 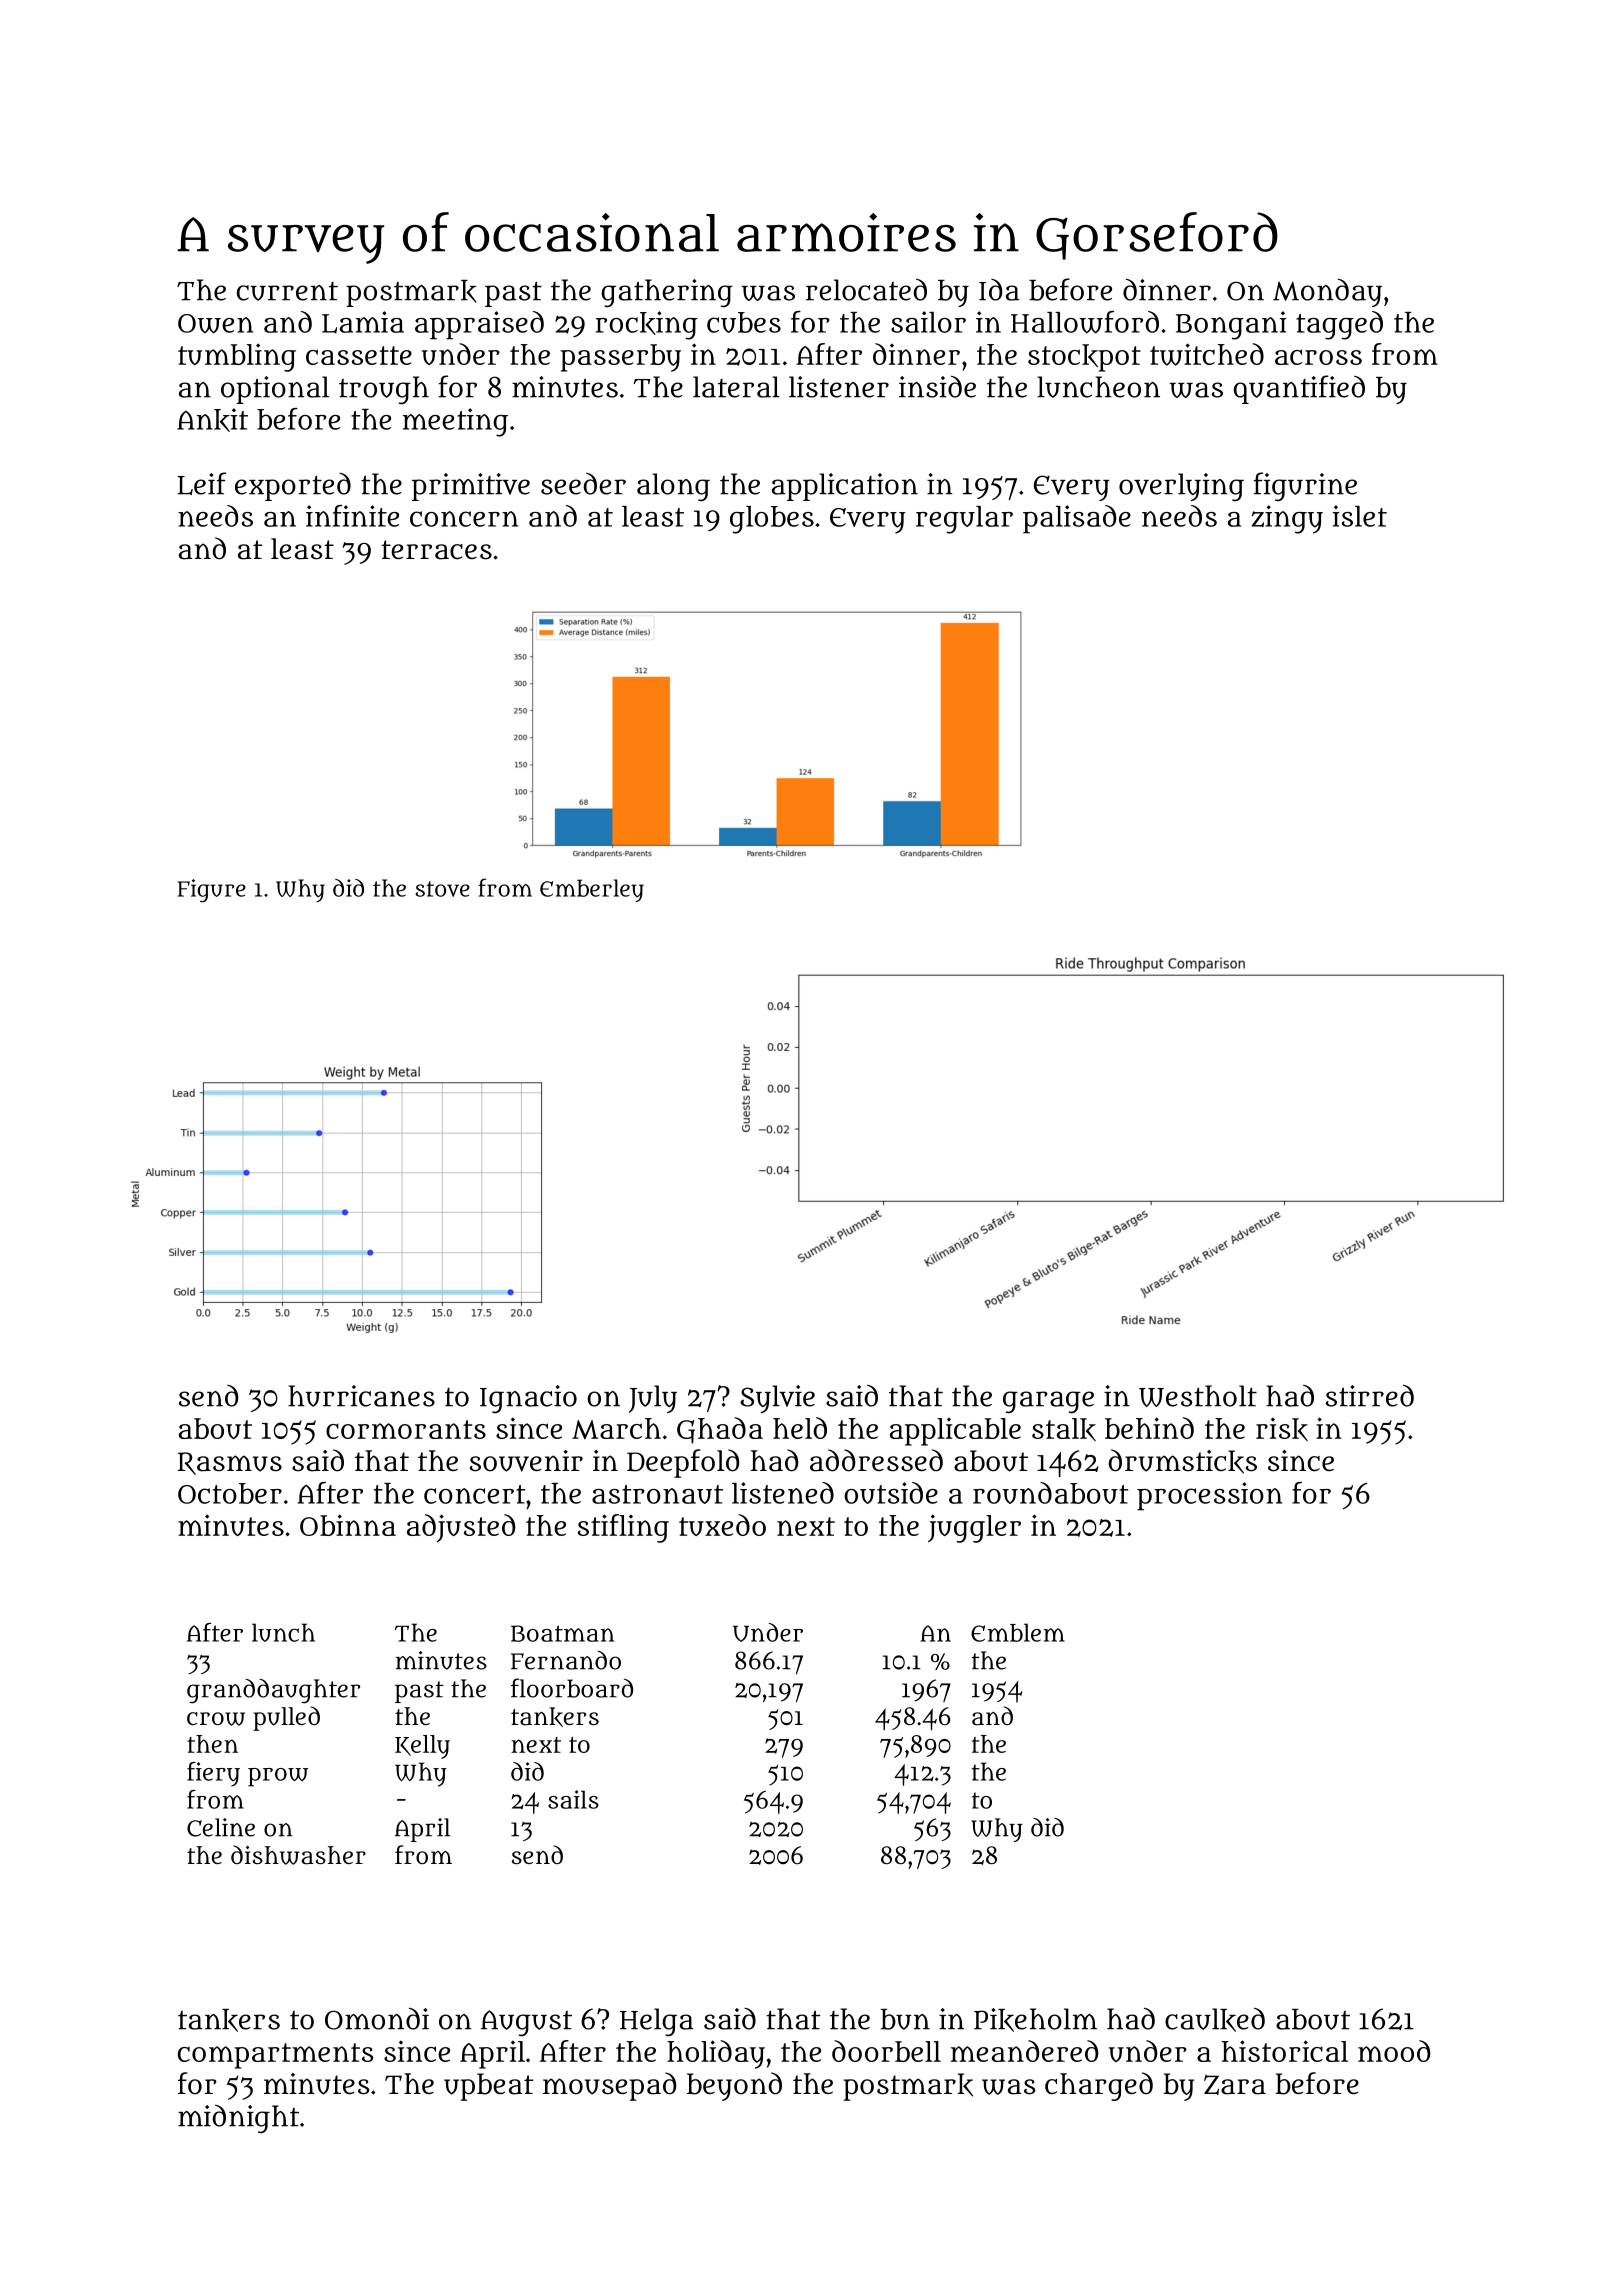 I want to click on stirred, so click(x=1370, y=1395).
